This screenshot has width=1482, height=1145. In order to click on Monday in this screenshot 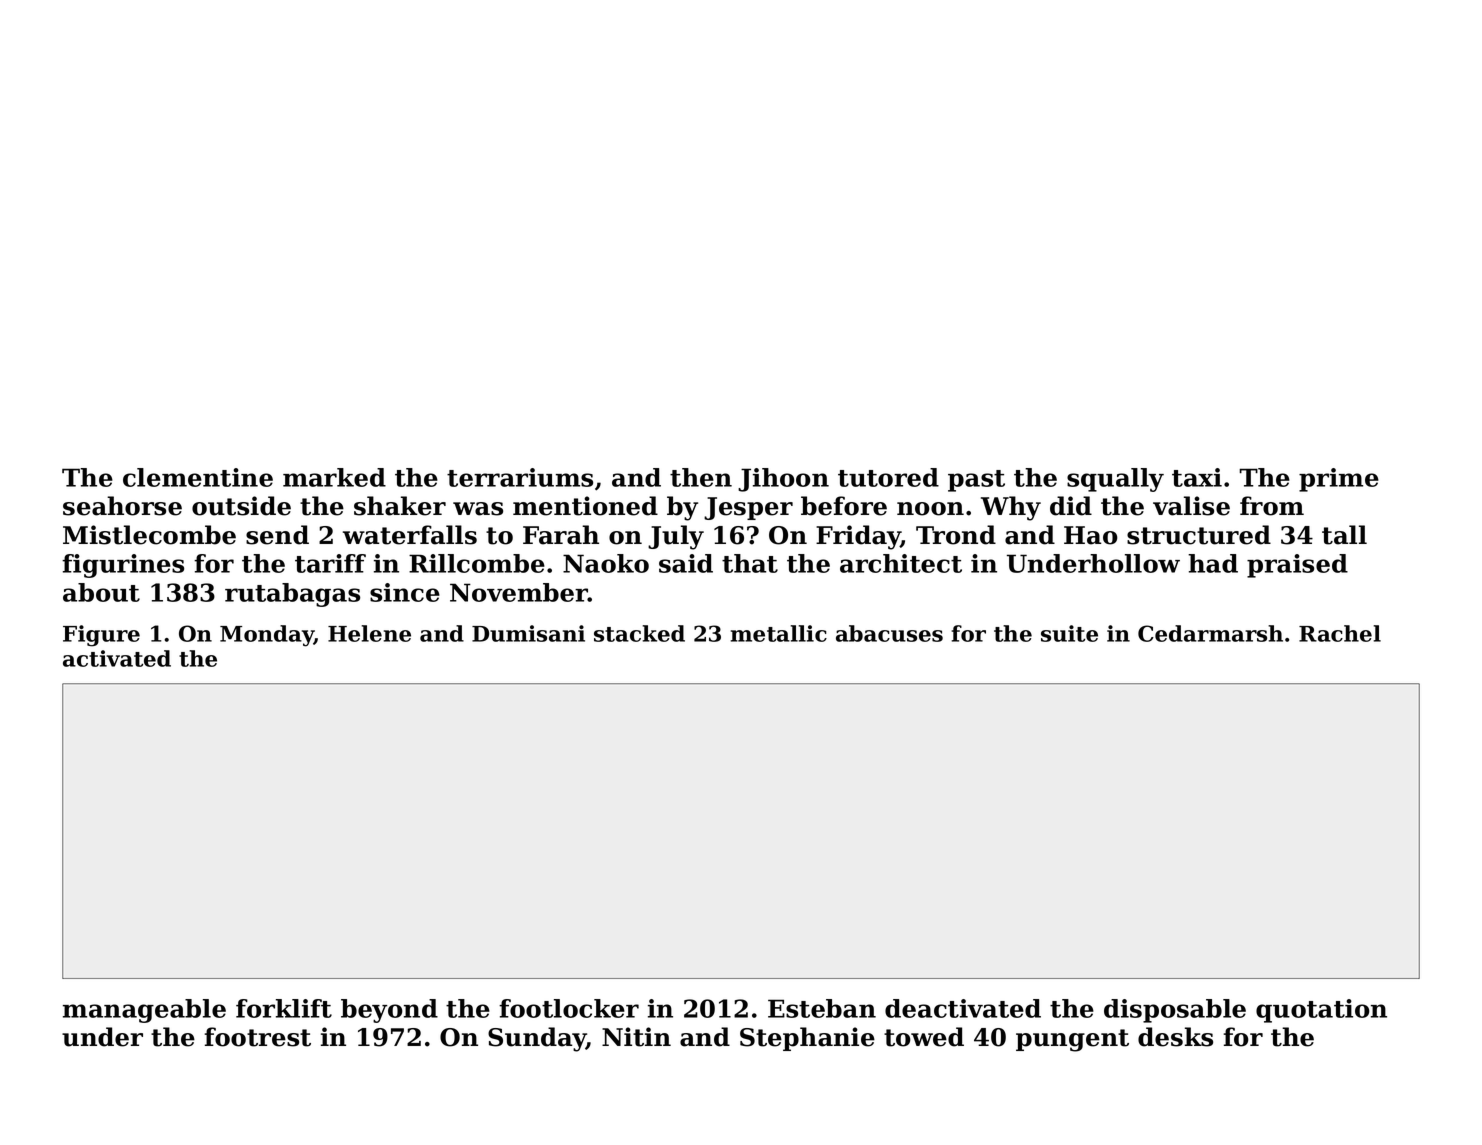, I will do `click(267, 636)`.
